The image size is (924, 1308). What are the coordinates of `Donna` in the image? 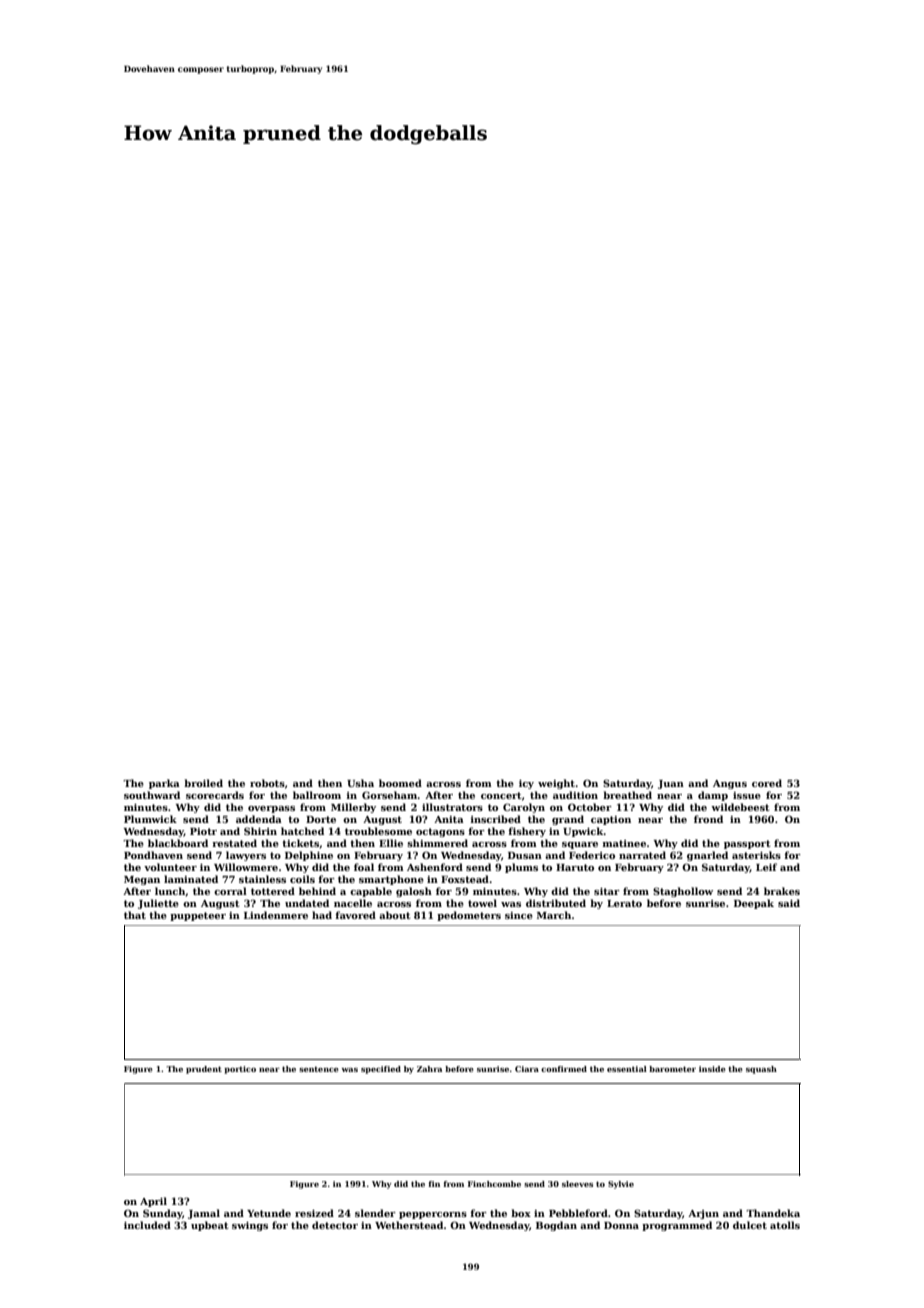 It's located at (621, 1225).
